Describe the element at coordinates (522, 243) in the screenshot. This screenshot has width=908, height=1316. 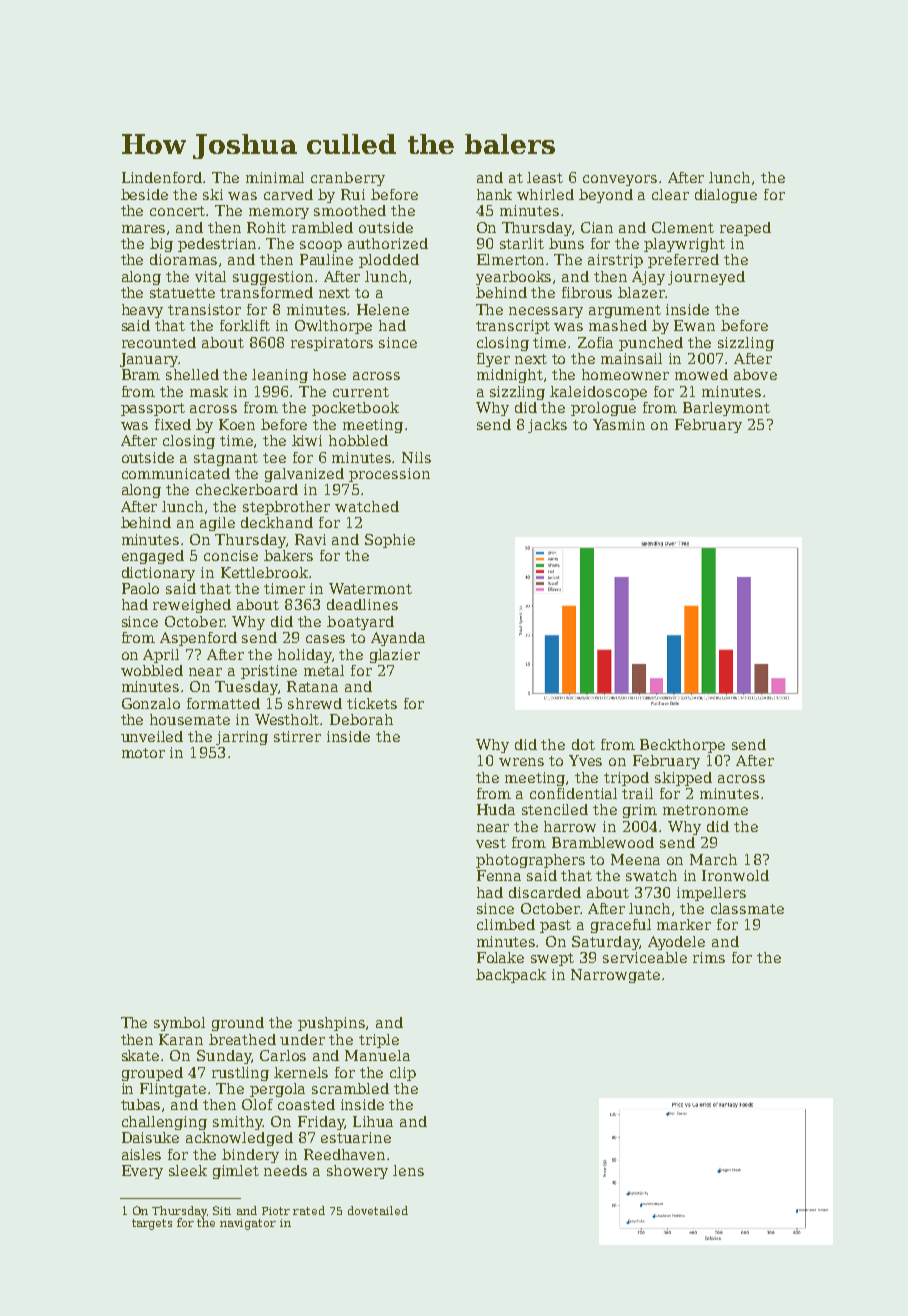
I see `starlit` at that location.
